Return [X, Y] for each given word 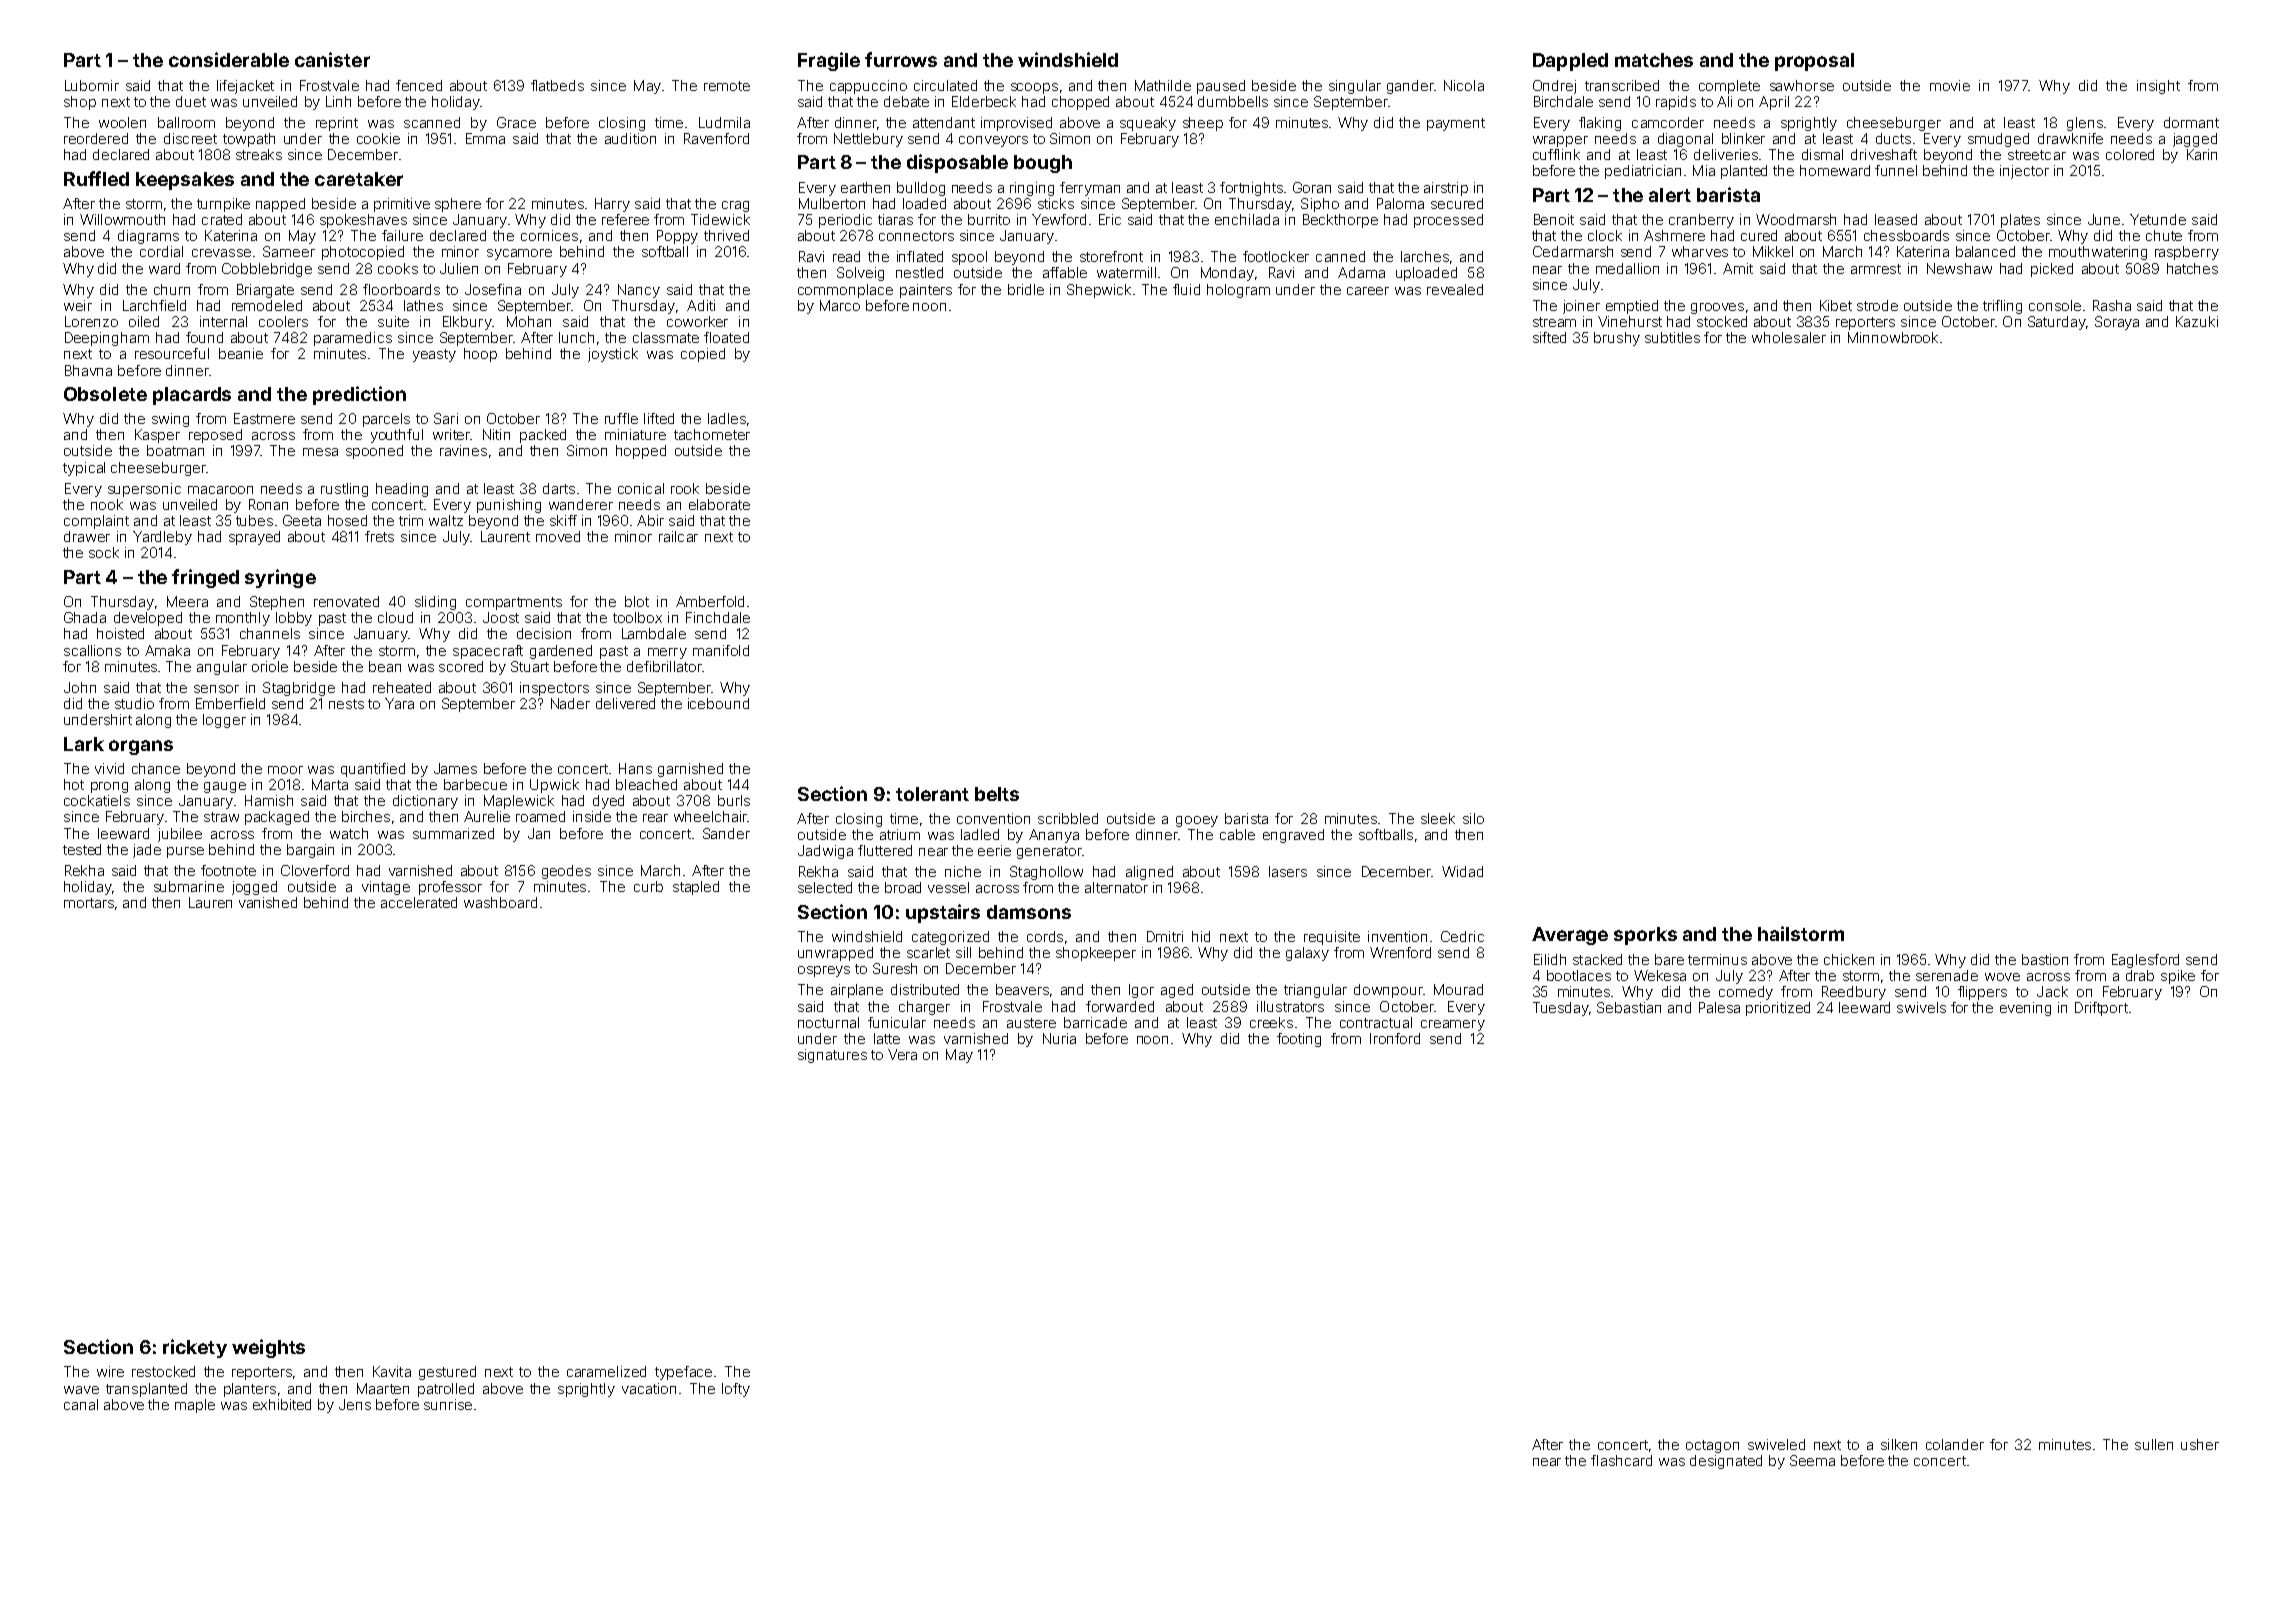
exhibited [282, 1404]
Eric [1110, 219]
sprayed [254, 538]
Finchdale [718, 617]
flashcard [1621, 1460]
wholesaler [1789, 337]
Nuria [1059, 1038]
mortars [89, 903]
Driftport [2101, 1009]
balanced [1985, 251]
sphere [458, 205]
